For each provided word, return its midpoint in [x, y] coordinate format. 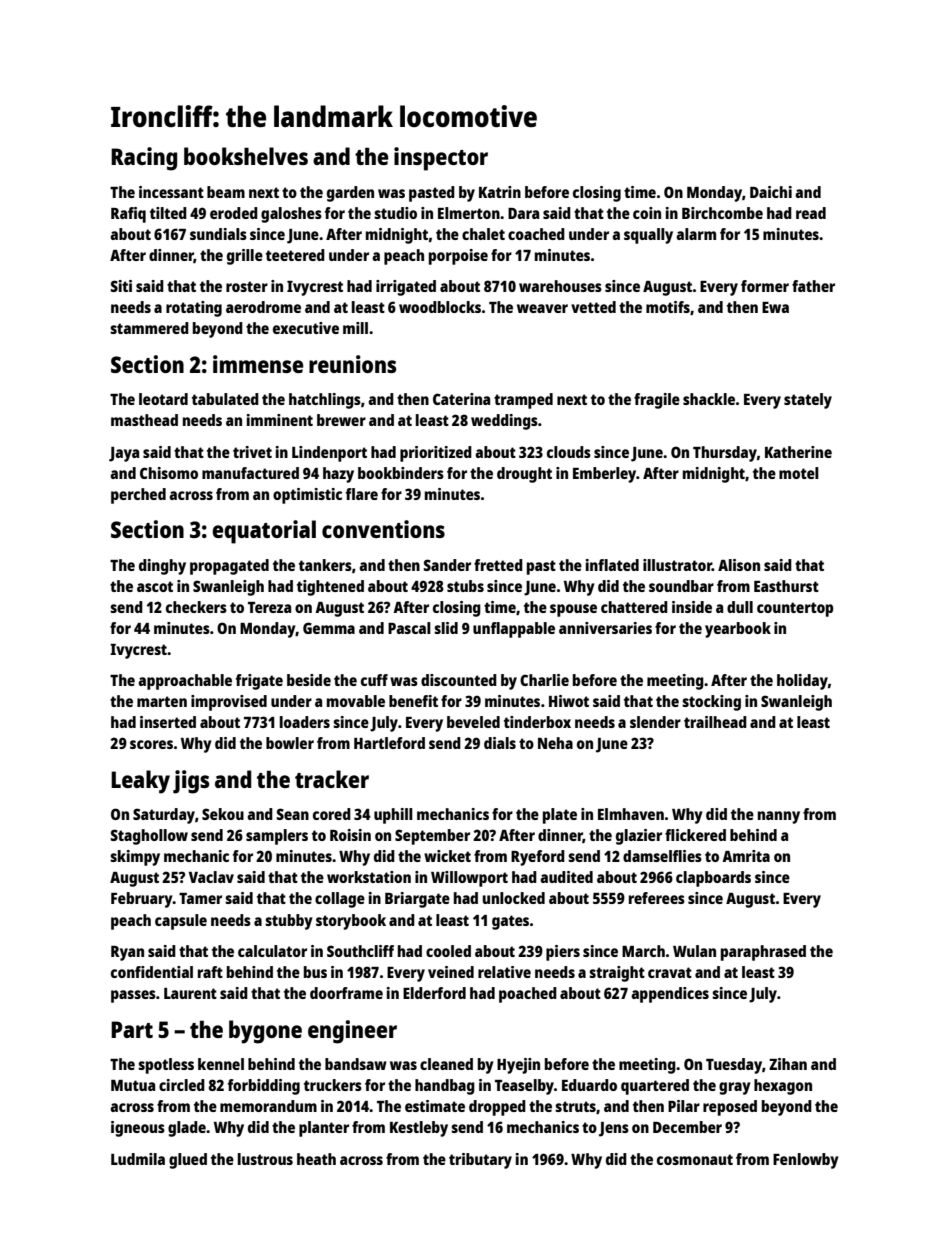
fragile [657, 401]
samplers [277, 837]
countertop [795, 609]
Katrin [500, 192]
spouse [573, 610]
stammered [149, 328]
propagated [229, 567]
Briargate [417, 900]
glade [187, 1129]
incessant [171, 192]
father [813, 286]
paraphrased [763, 953]
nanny [779, 817]
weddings [504, 422]
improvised [229, 703]
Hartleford [389, 743]
